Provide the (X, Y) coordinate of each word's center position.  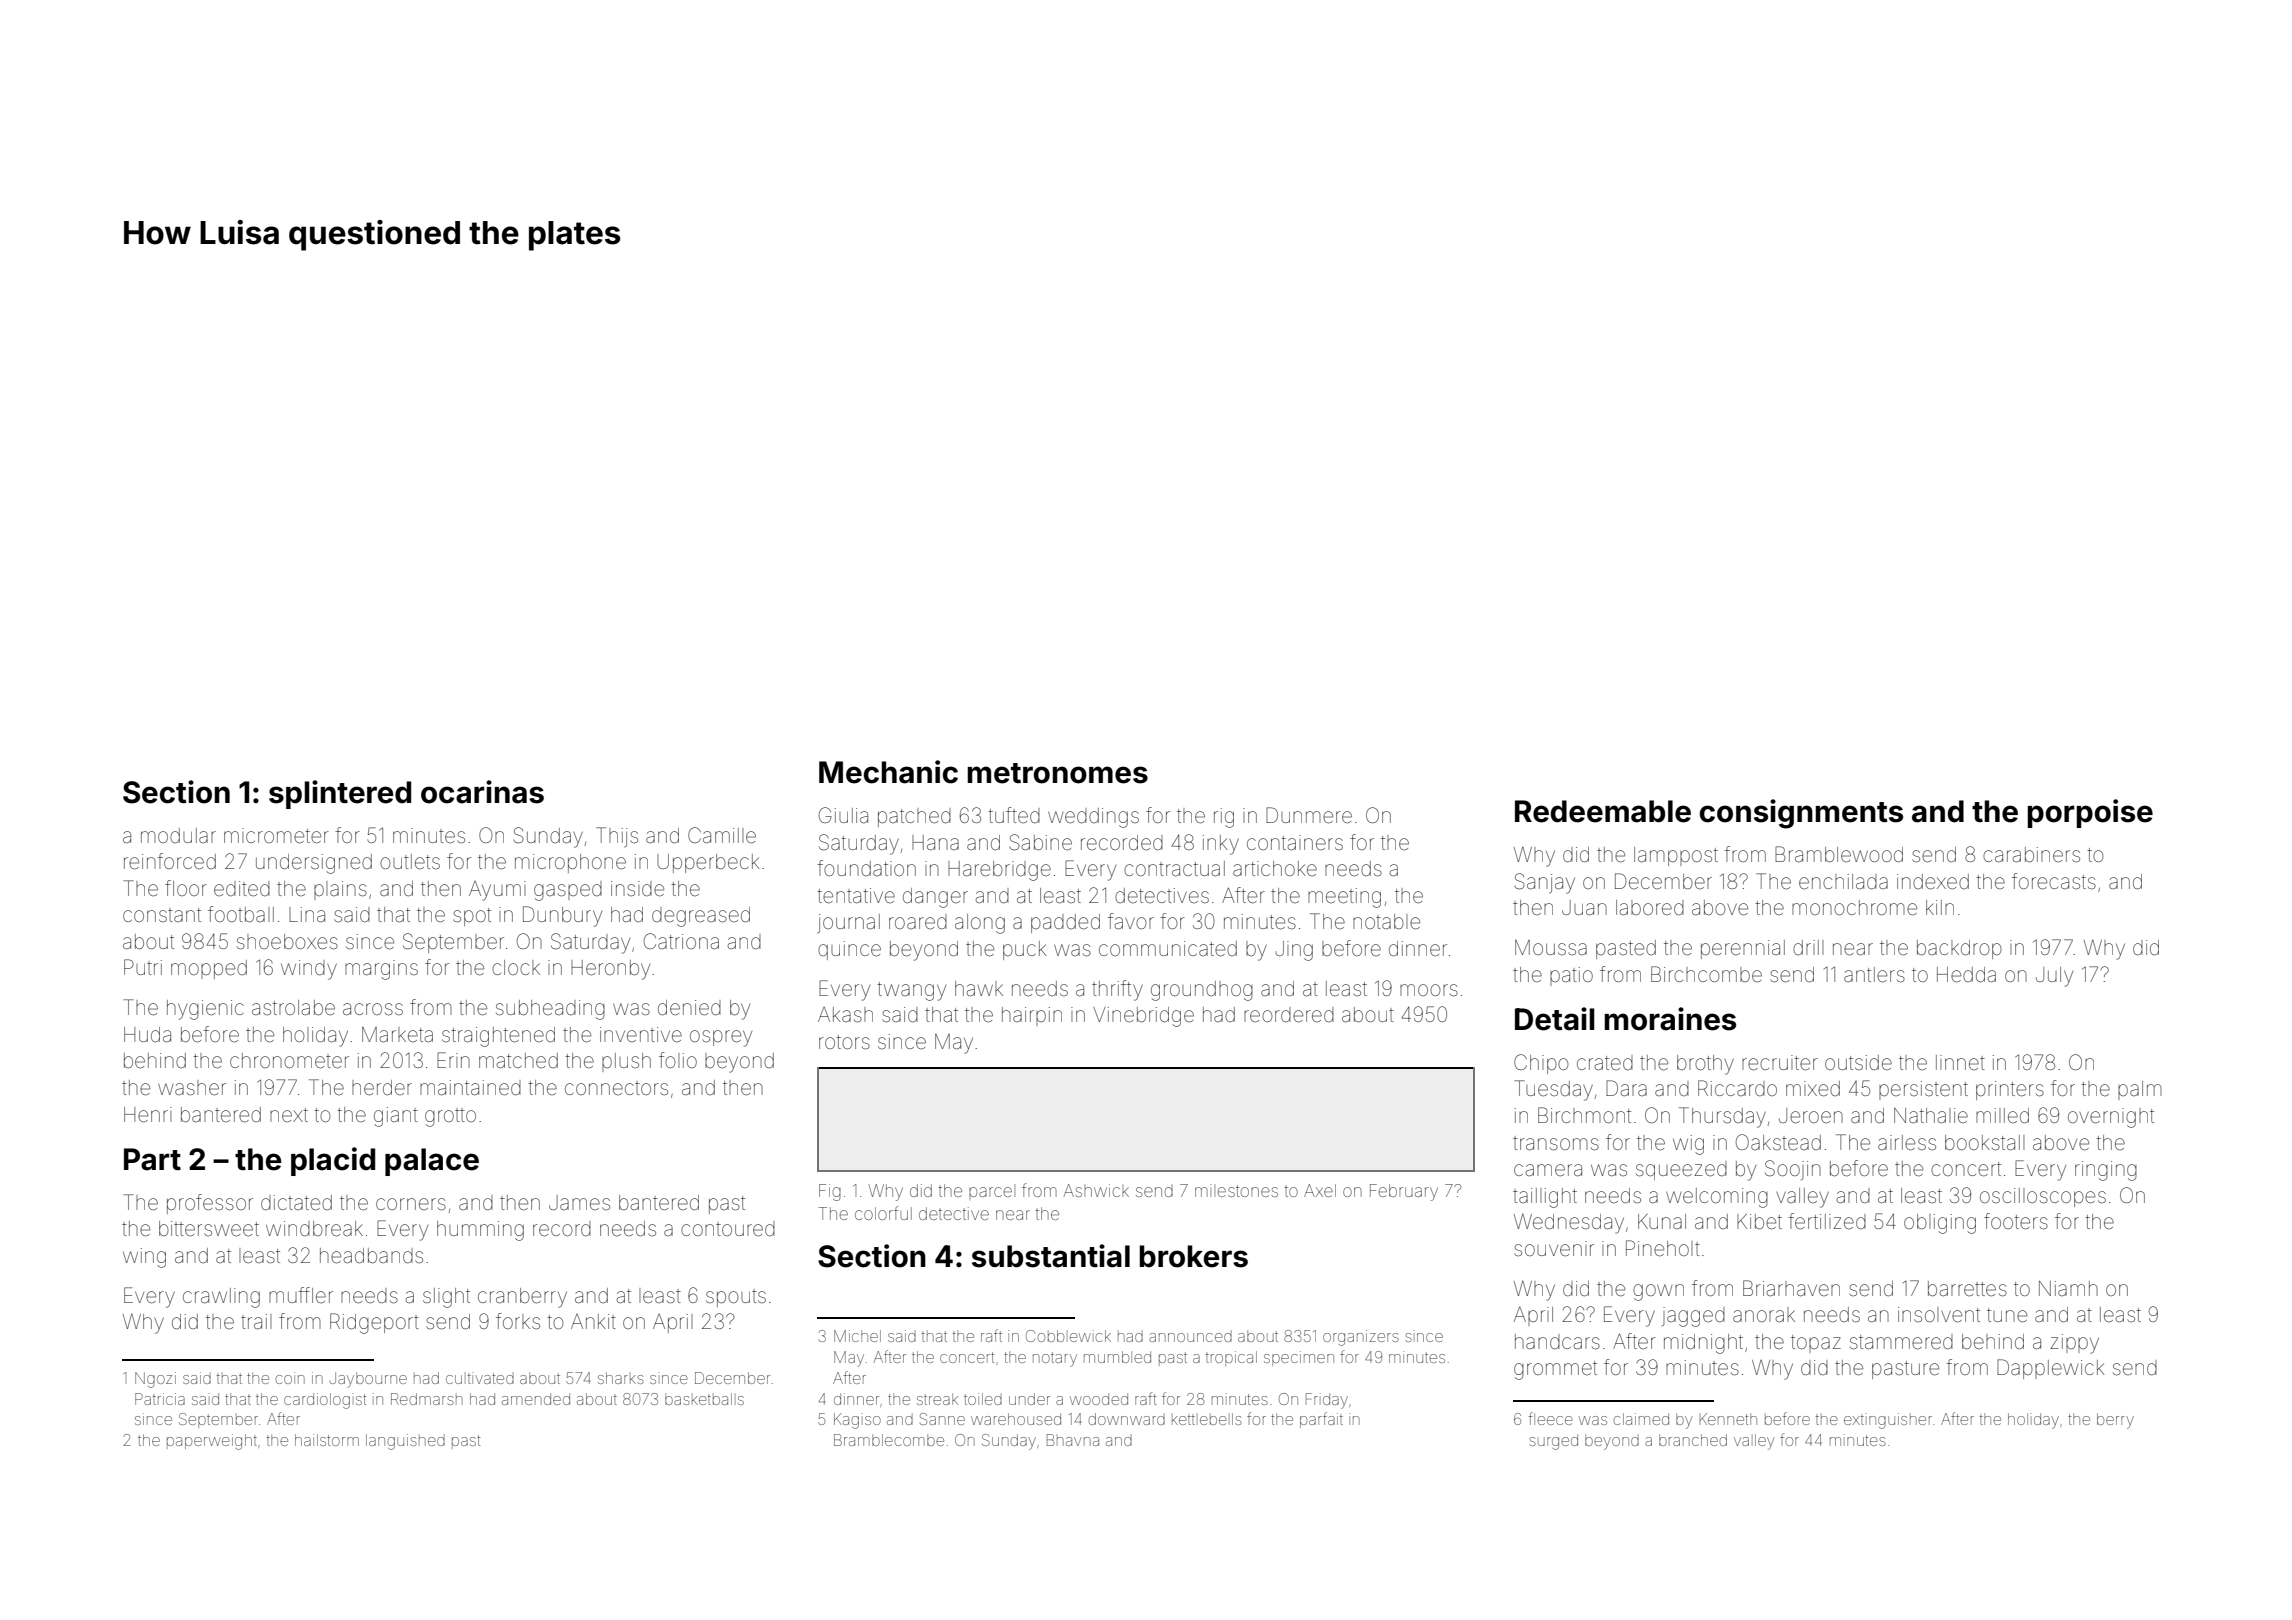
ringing (2106, 1171)
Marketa (397, 1034)
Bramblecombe (889, 1440)
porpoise (2090, 813)
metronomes (1057, 773)
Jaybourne (368, 1380)
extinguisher (1888, 1421)
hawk (979, 988)
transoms (1556, 1143)
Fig (830, 1192)
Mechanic (888, 772)
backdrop (1959, 949)
